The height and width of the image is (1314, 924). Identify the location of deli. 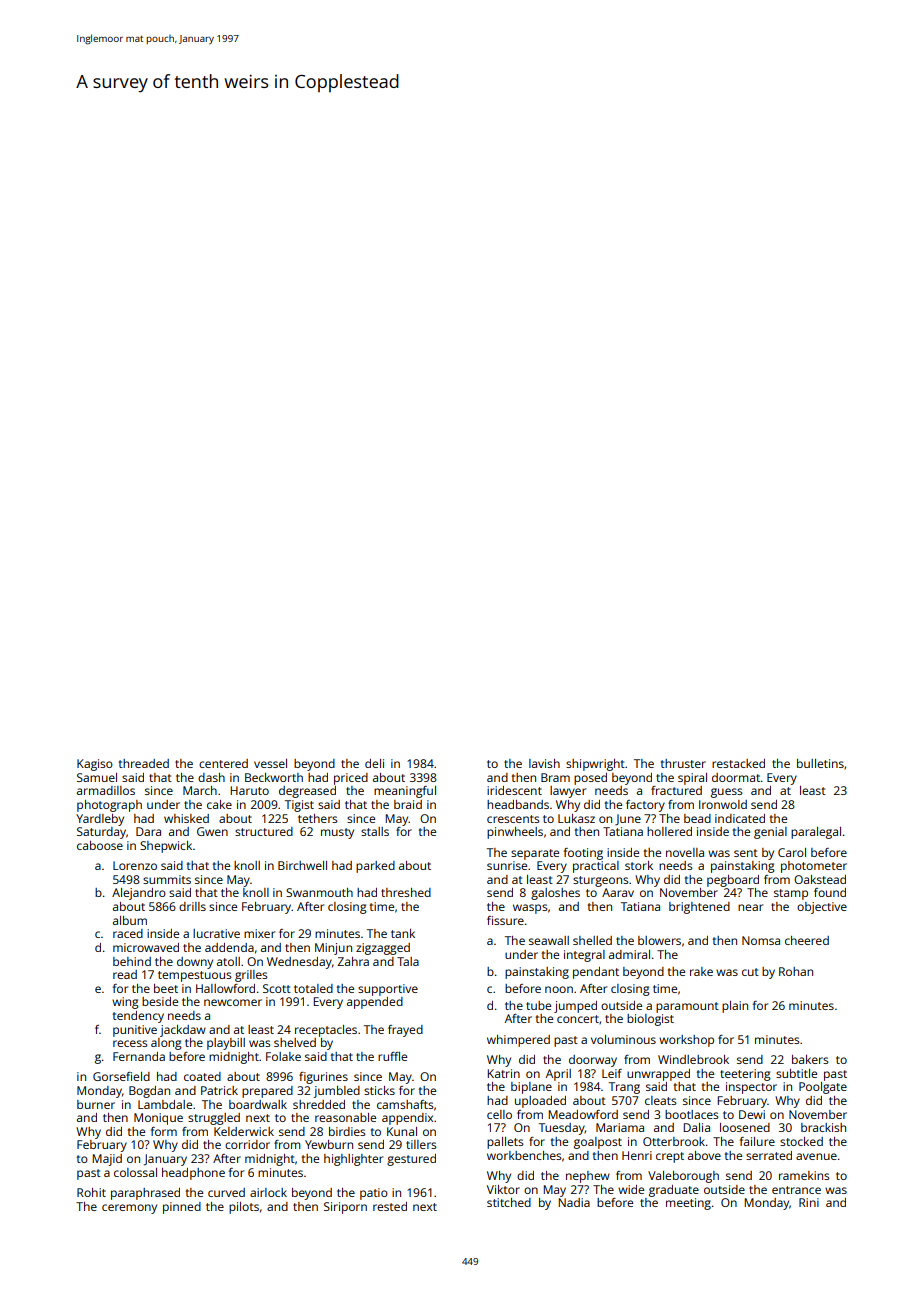
(374, 763).
